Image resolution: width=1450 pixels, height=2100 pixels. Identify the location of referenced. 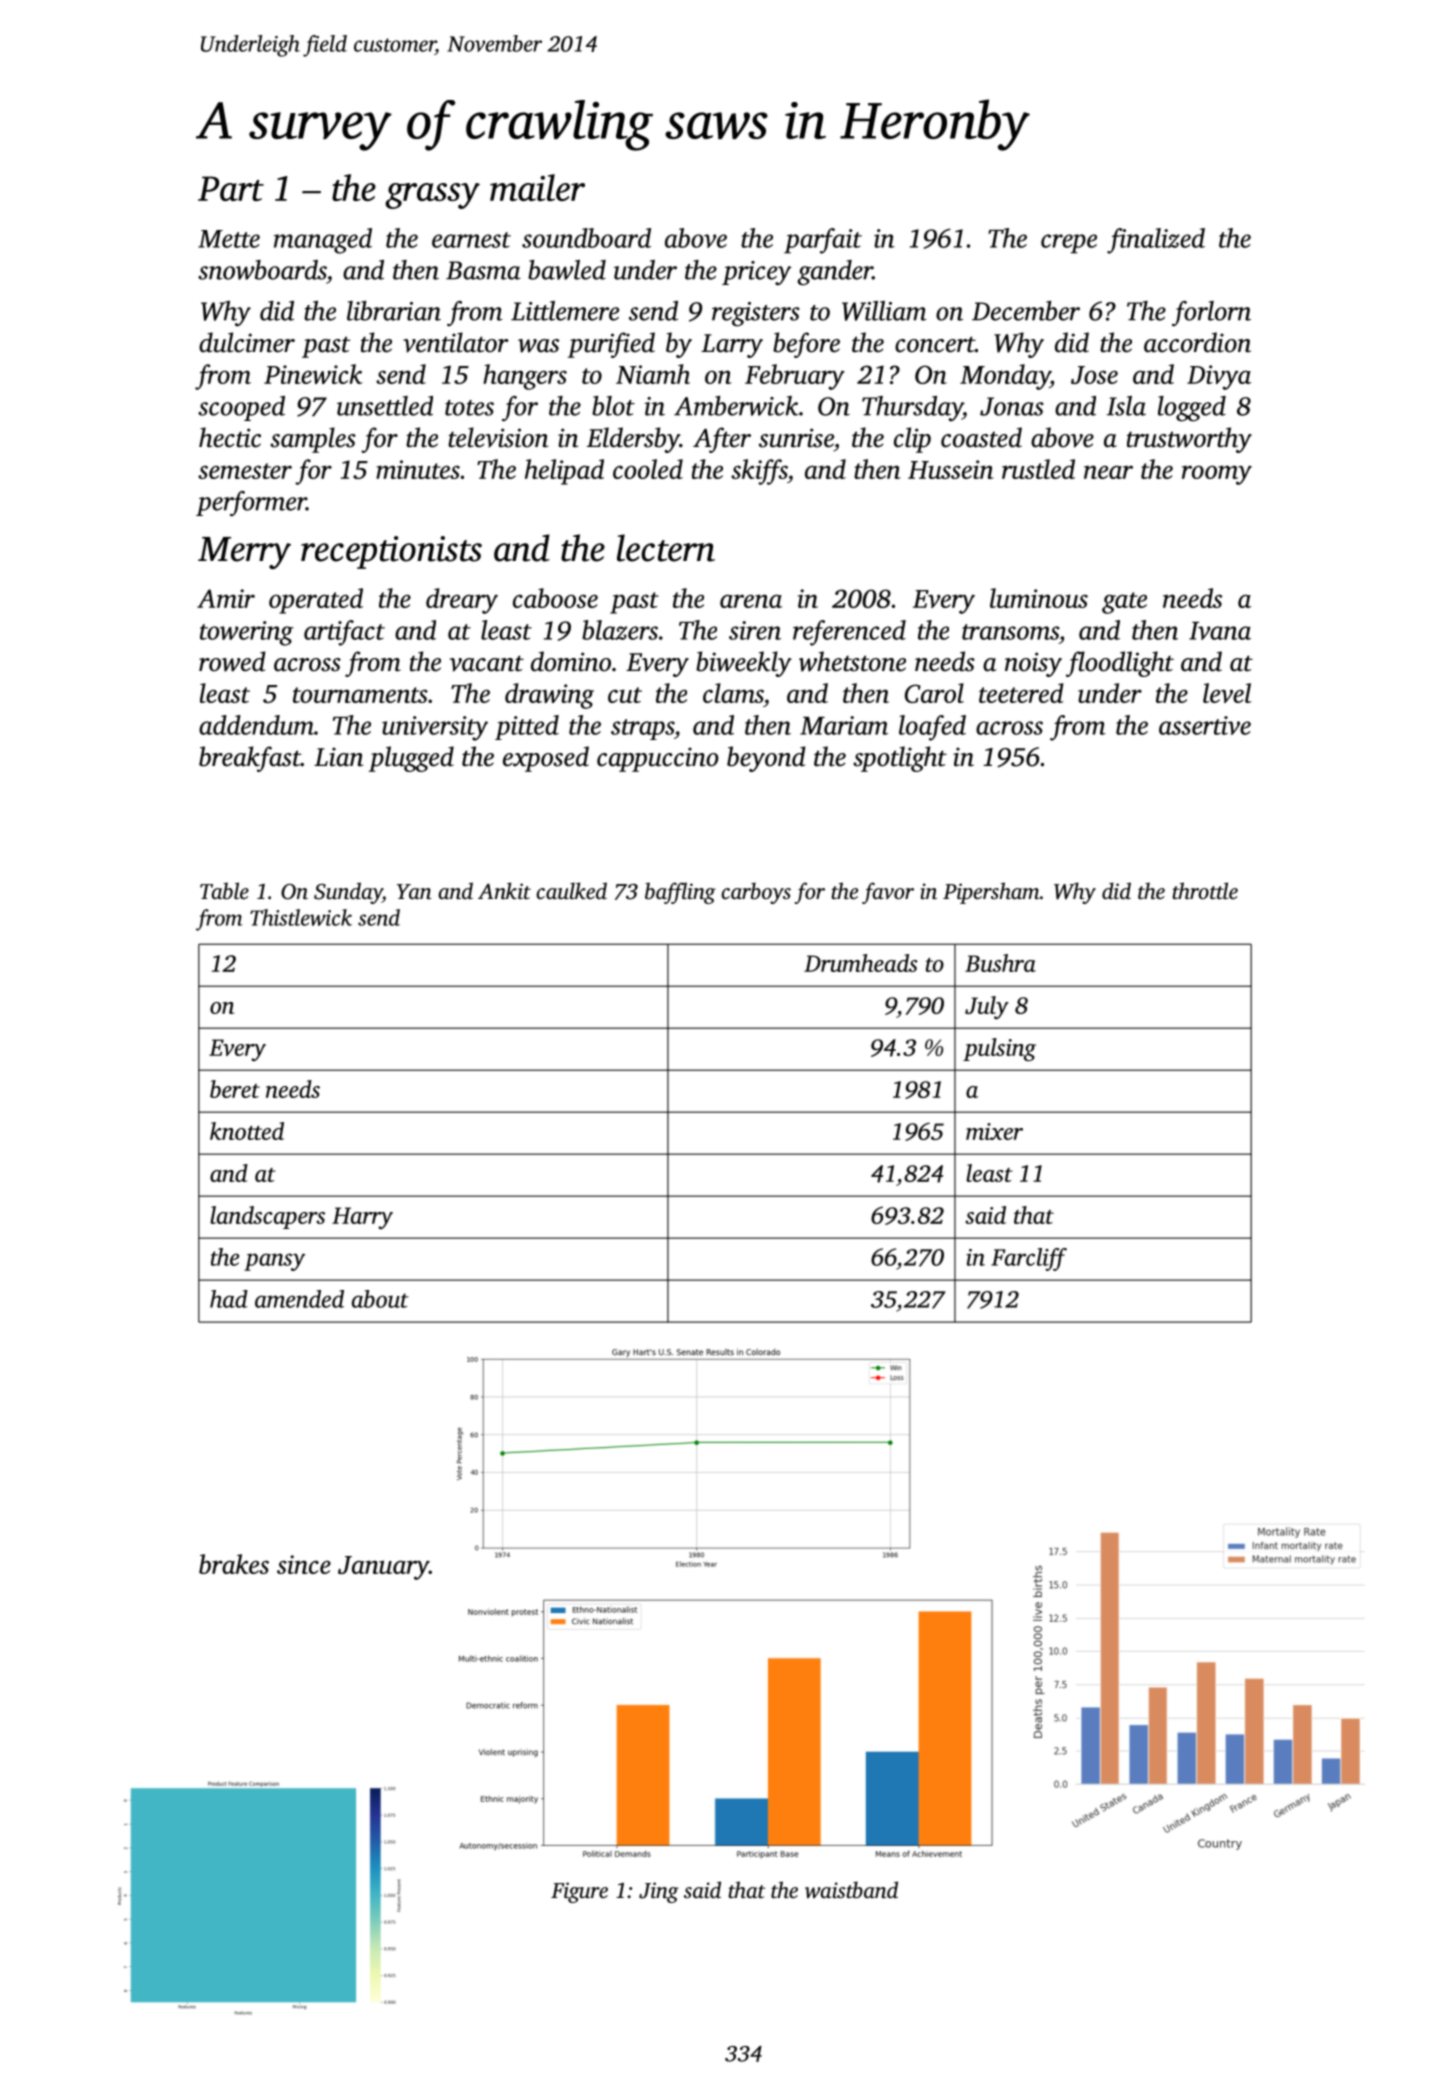
(849, 633).
